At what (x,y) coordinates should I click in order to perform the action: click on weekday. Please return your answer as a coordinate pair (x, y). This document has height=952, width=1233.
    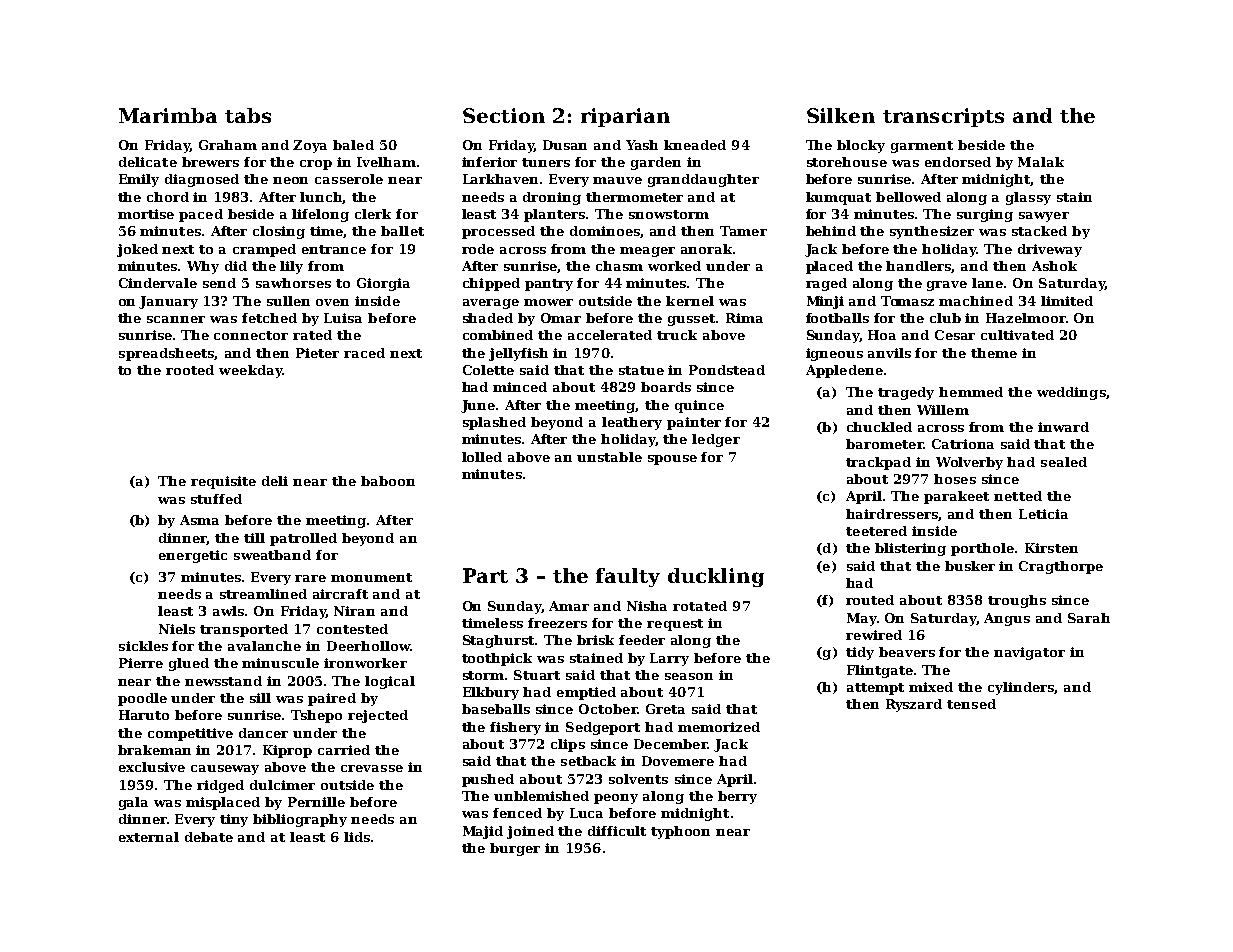
    Looking at the image, I should click on (250, 371).
